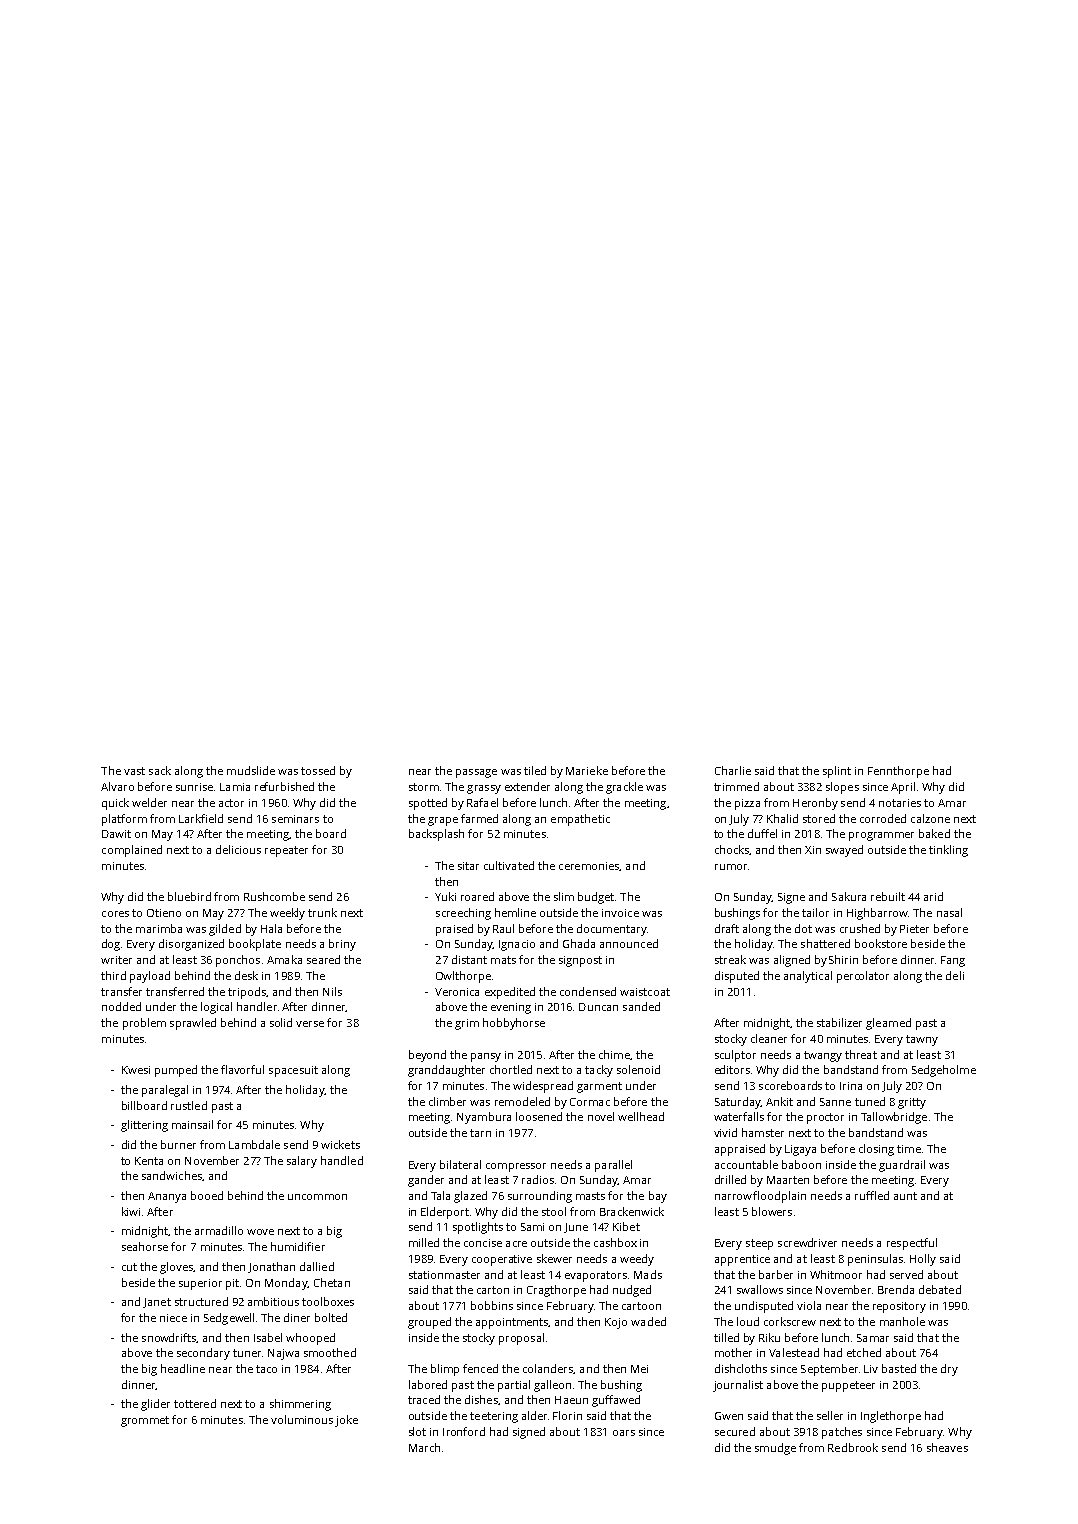  Describe the element at coordinates (444, 1275) in the document. I see `stationmaster` at that location.
